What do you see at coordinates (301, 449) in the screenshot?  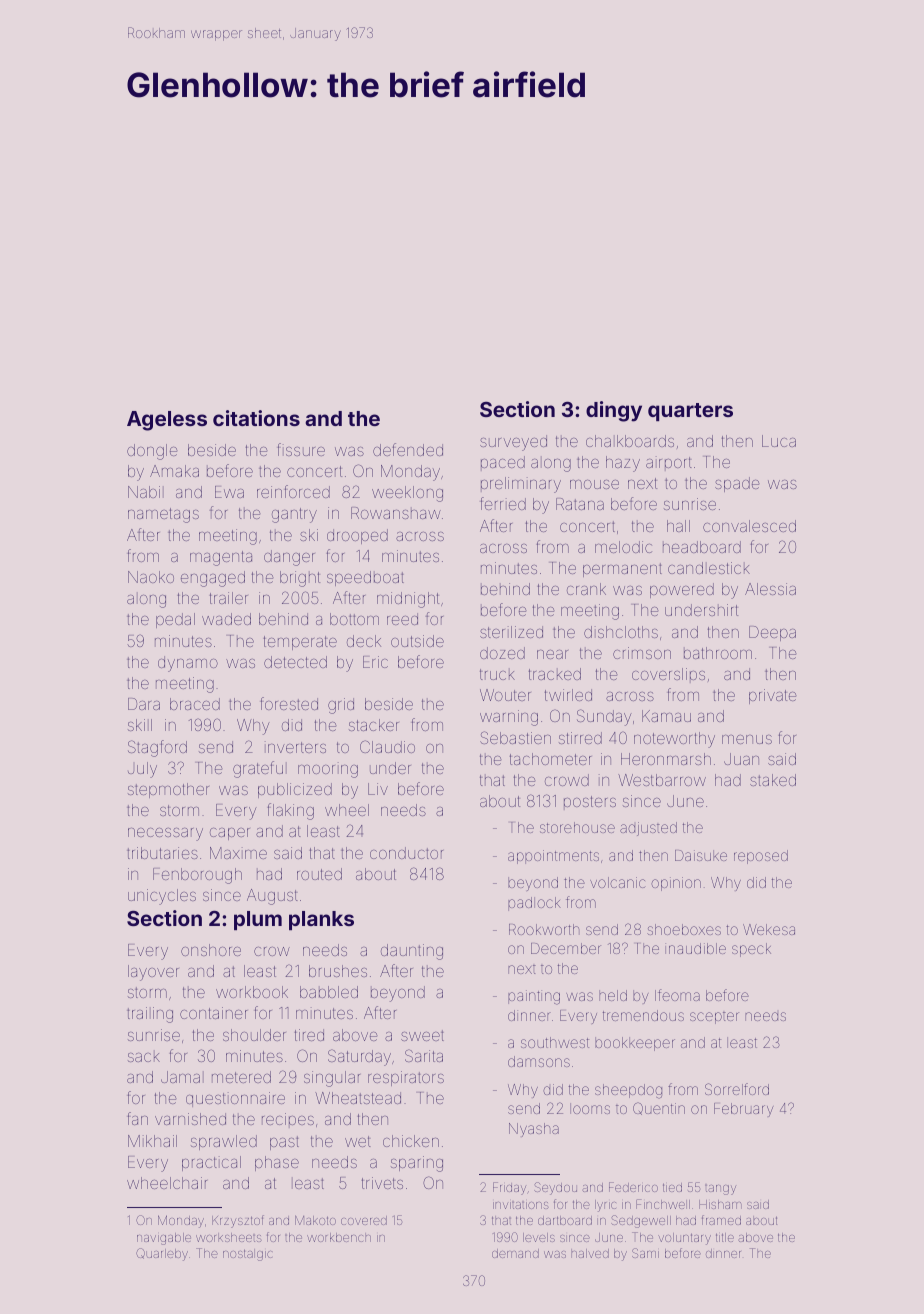 I see `fissure` at bounding box center [301, 449].
